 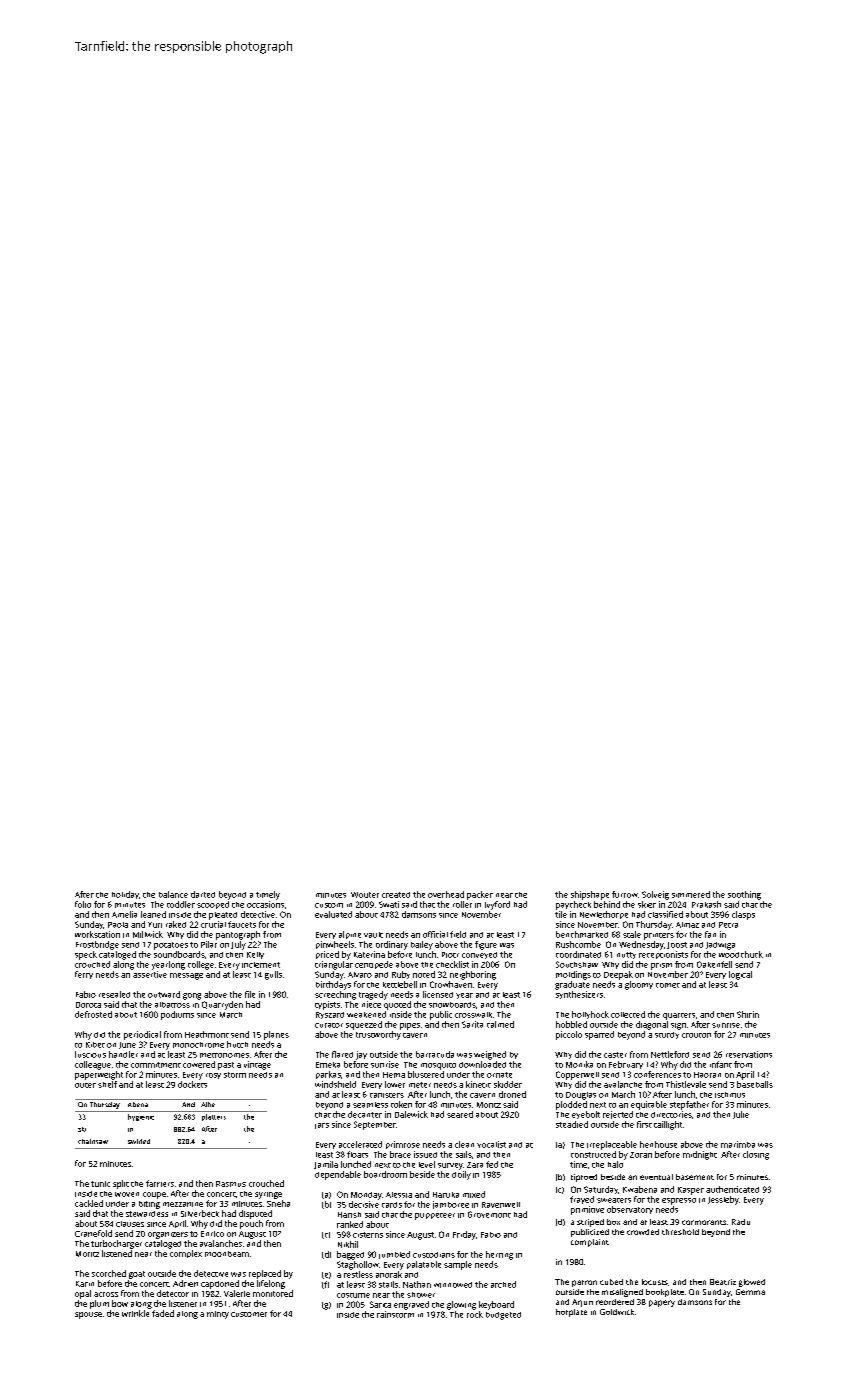 What do you see at coordinates (238, 935) in the screenshot?
I see `pantograph` at bounding box center [238, 935].
